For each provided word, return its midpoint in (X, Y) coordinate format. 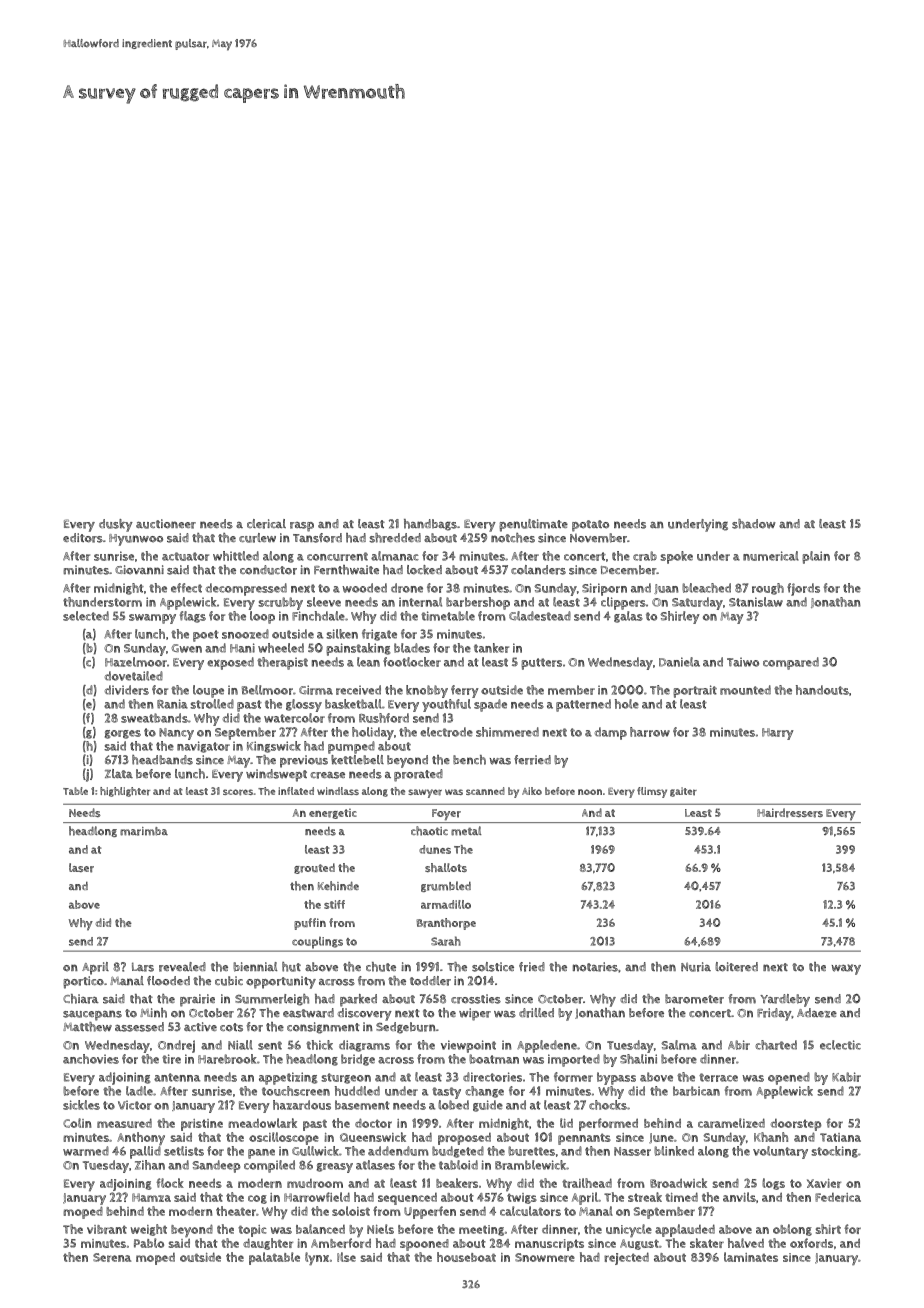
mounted (745, 690)
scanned (485, 791)
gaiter (683, 792)
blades (412, 648)
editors (83, 538)
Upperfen (430, 1212)
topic (252, 1231)
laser (81, 868)
